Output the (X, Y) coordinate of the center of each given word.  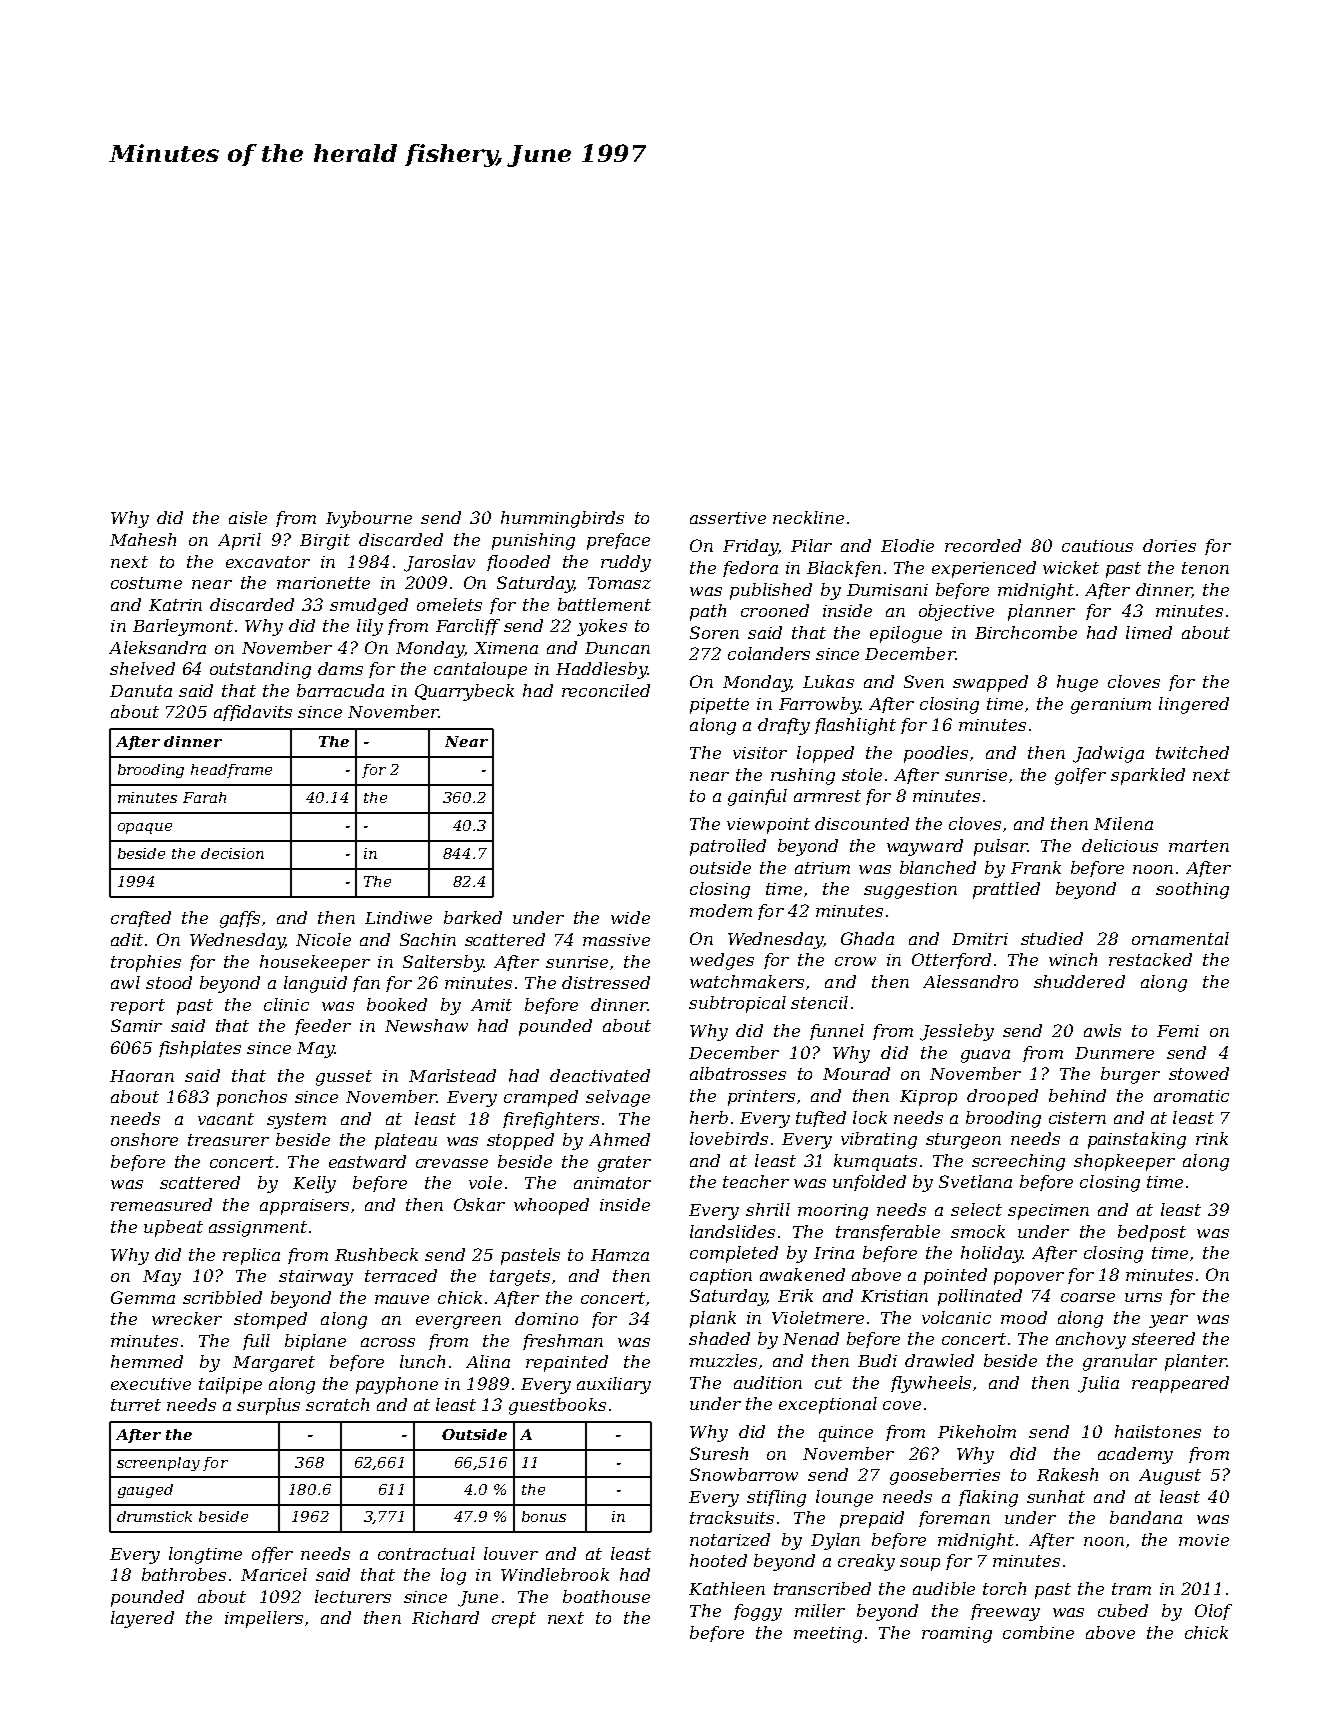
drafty (784, 726)
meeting (828, 1635)
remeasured (161, 1204)
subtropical (737, 1004)
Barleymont (183, 627)
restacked (1150, 959)
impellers (264, 1619)
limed (1149, 632)
